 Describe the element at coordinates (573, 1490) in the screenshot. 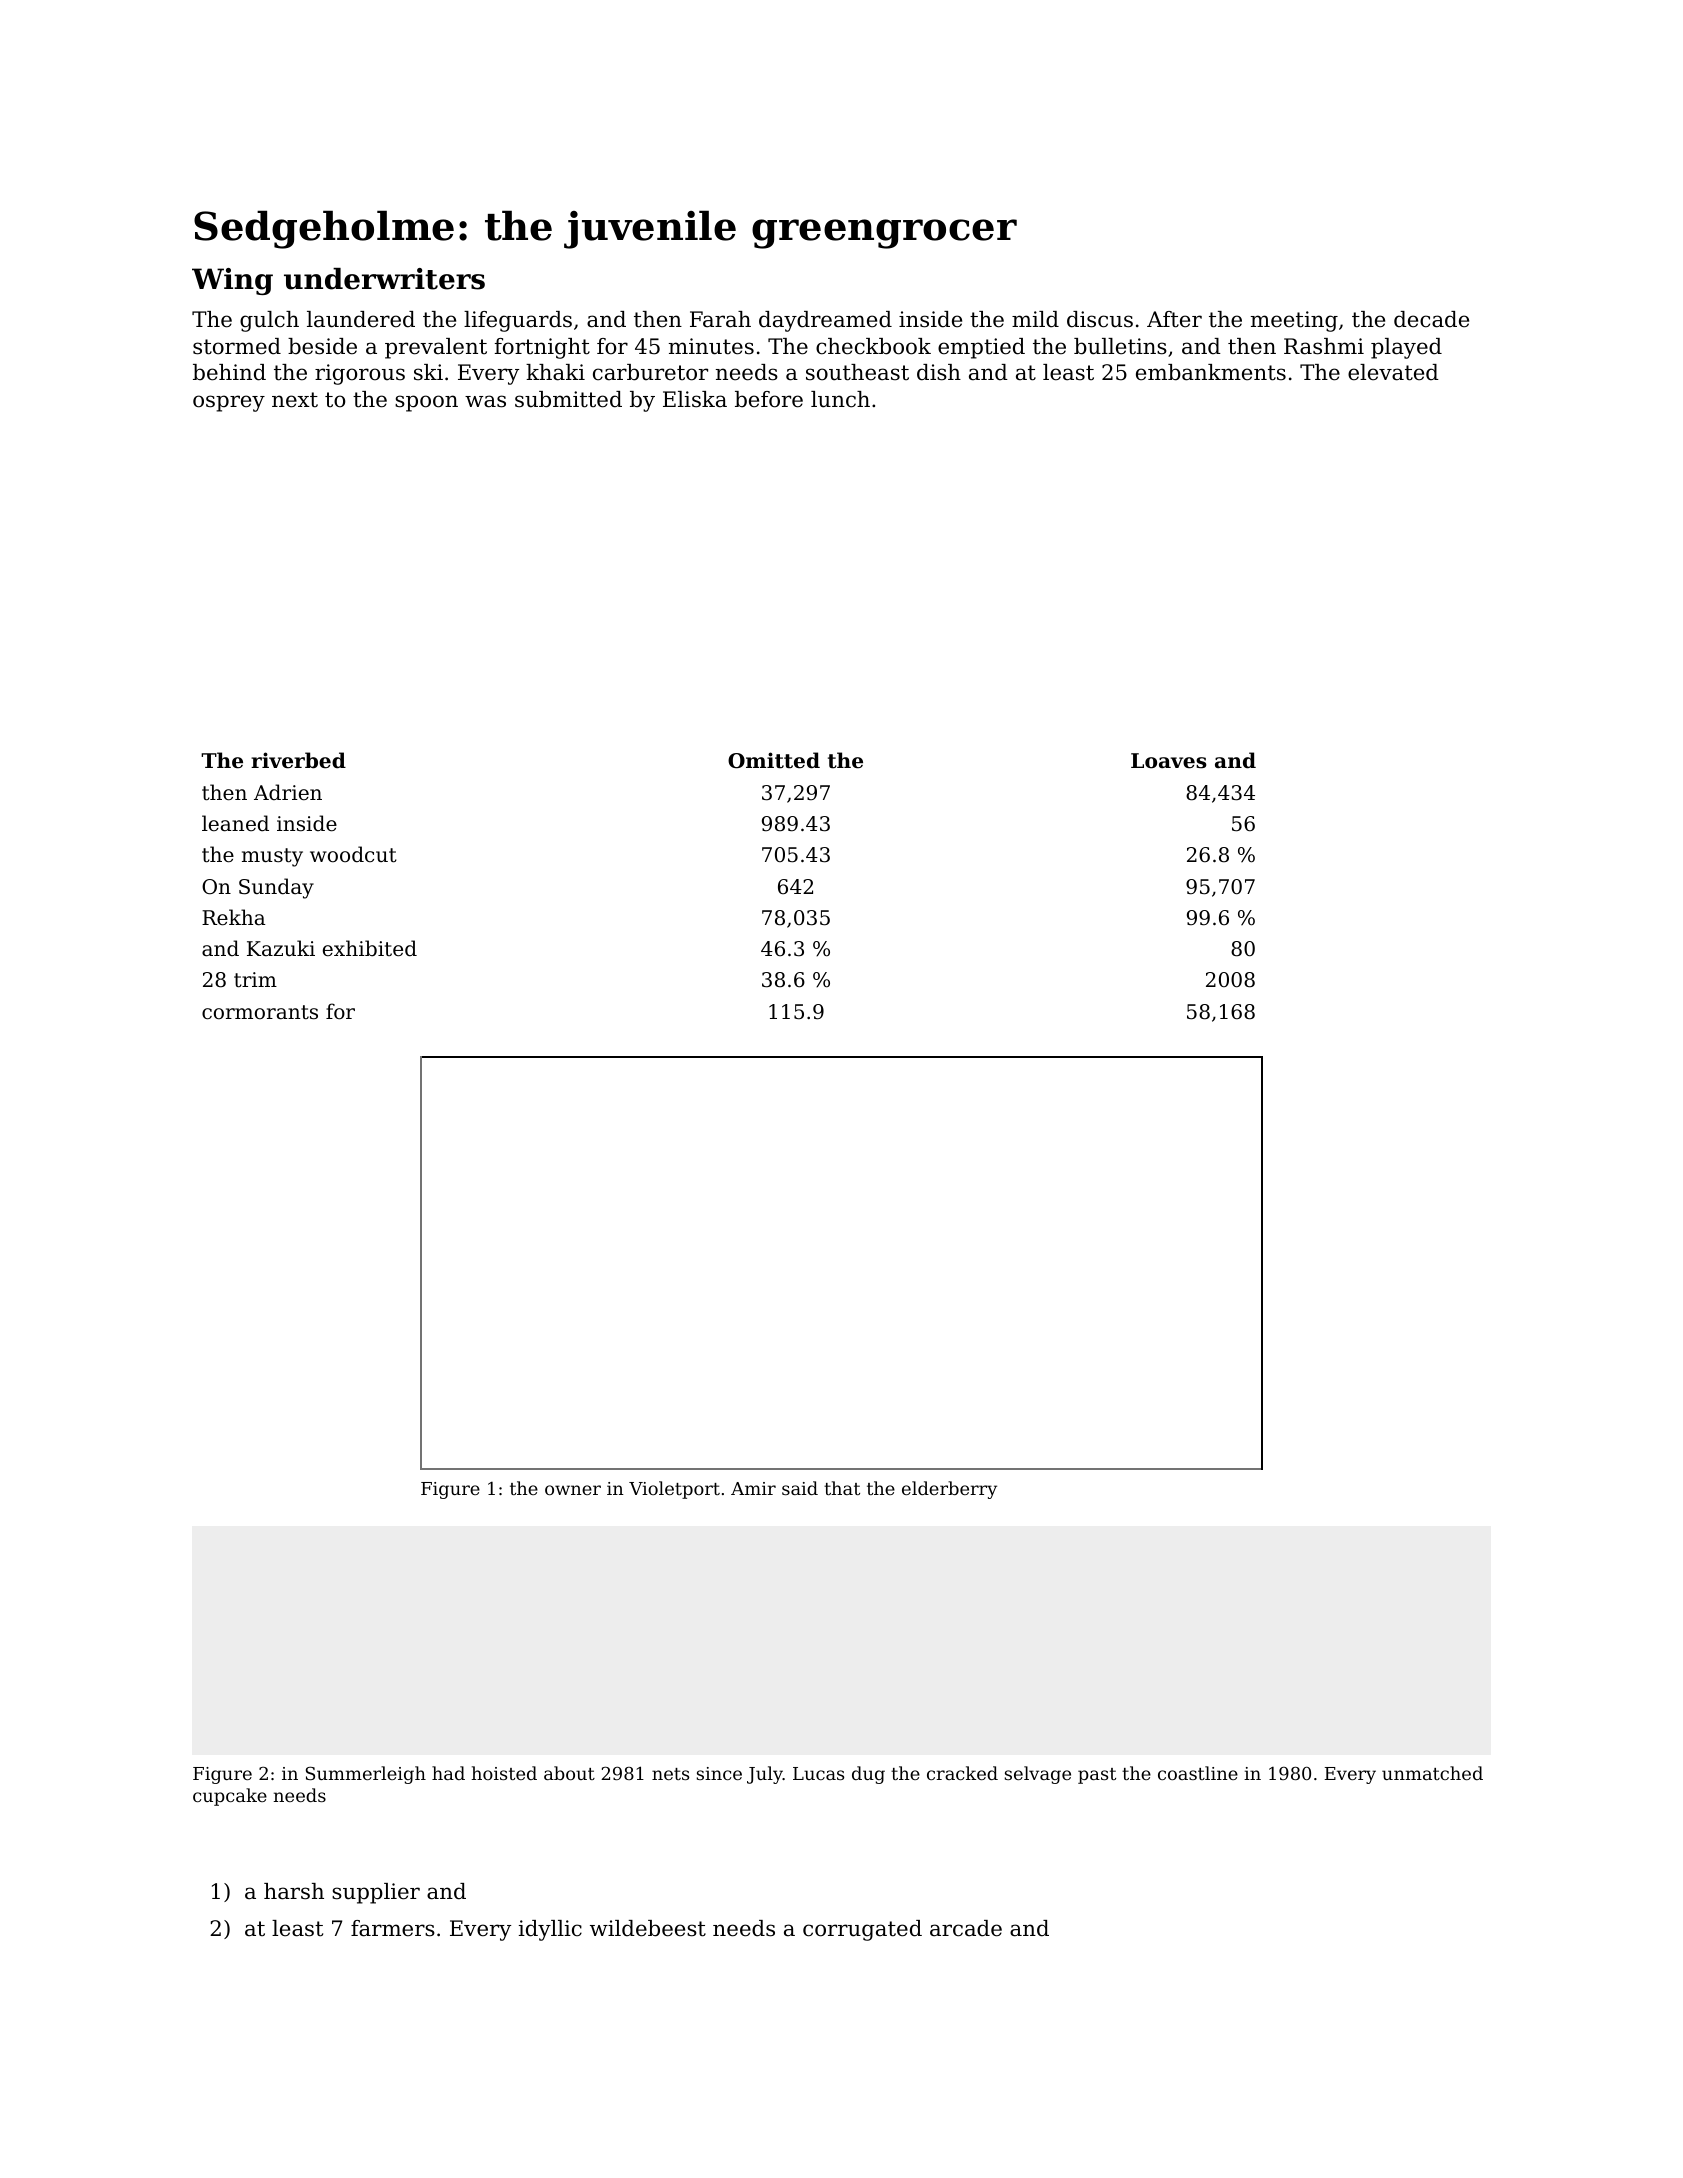

I see `owner` at that location.
